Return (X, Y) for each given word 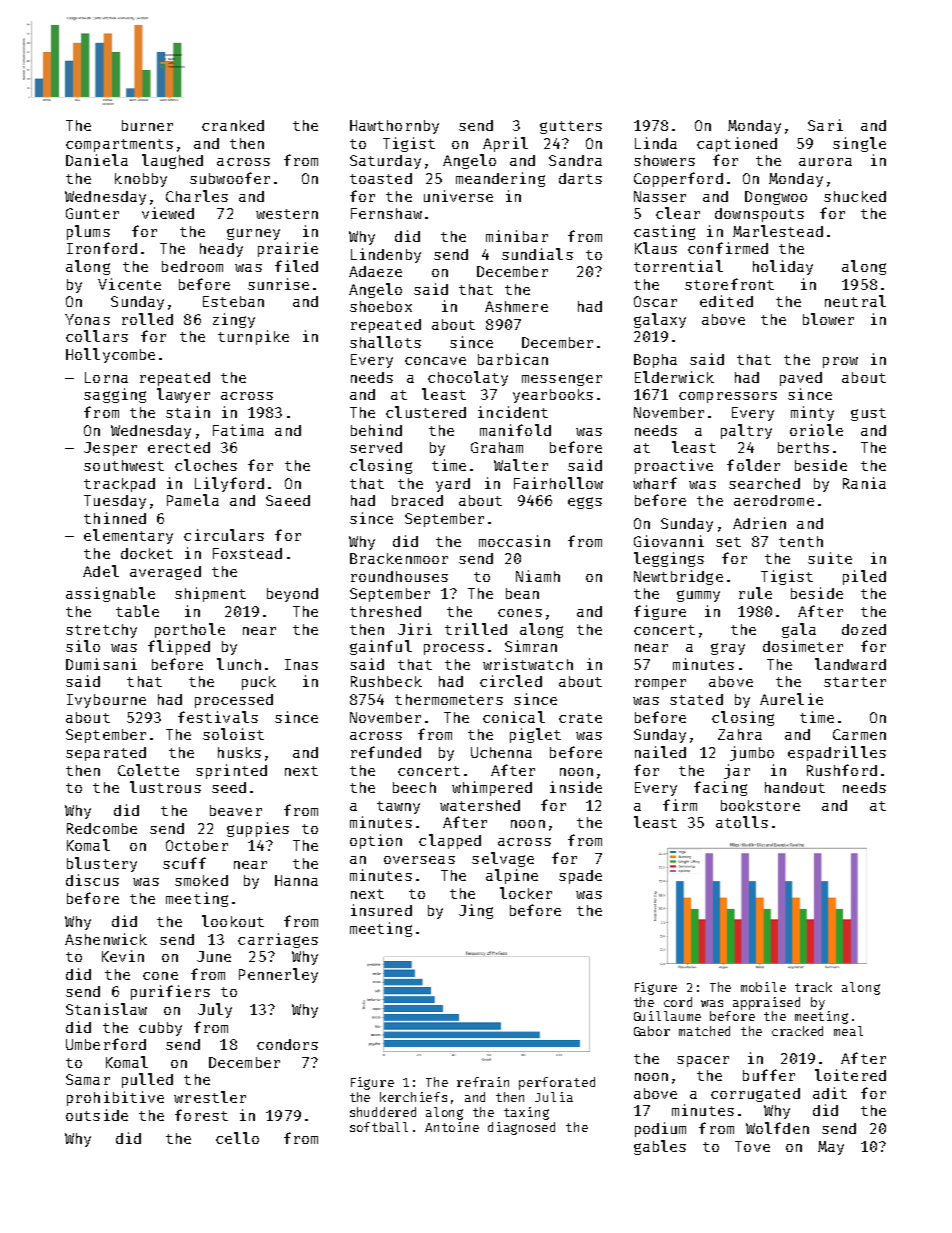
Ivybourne (106, 701)
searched (764, 483)
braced (417, 500)
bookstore (760, 805)
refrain (483, 1082)
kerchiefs (413, 1097)
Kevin (123, 956)
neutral (855, 301)
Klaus (656, 248)
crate (580, 718)
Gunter (92, 213)
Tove (752, 1146)
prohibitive (115, 1098)
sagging (115, 395)
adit (830, 1093)
